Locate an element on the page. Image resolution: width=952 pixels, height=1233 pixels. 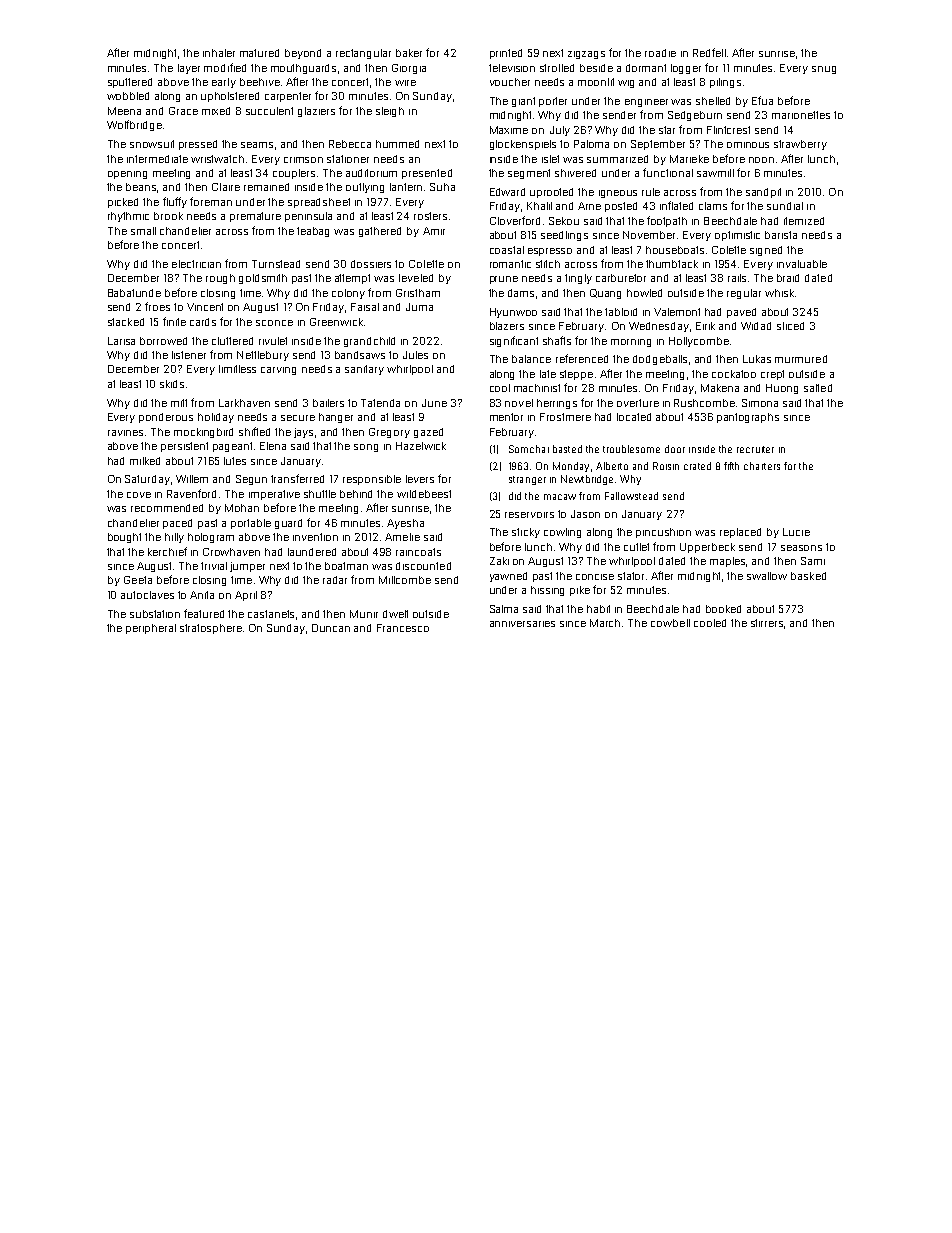
rough is located at coordinates (220, 279).
